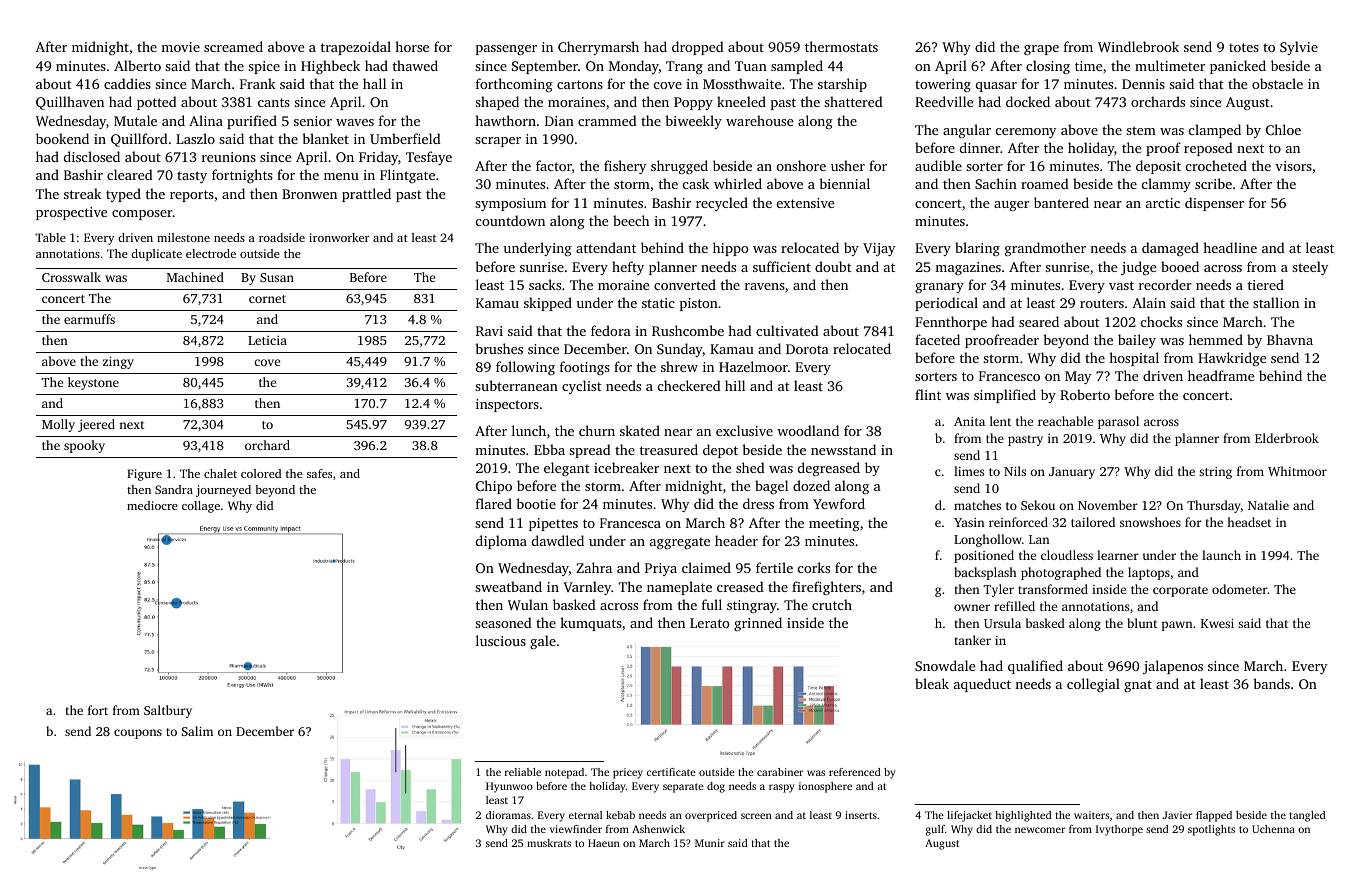 Image resolution: width=1372 pixels, height=887 pixels. I want to click on dioramas, so click(508, 815).
